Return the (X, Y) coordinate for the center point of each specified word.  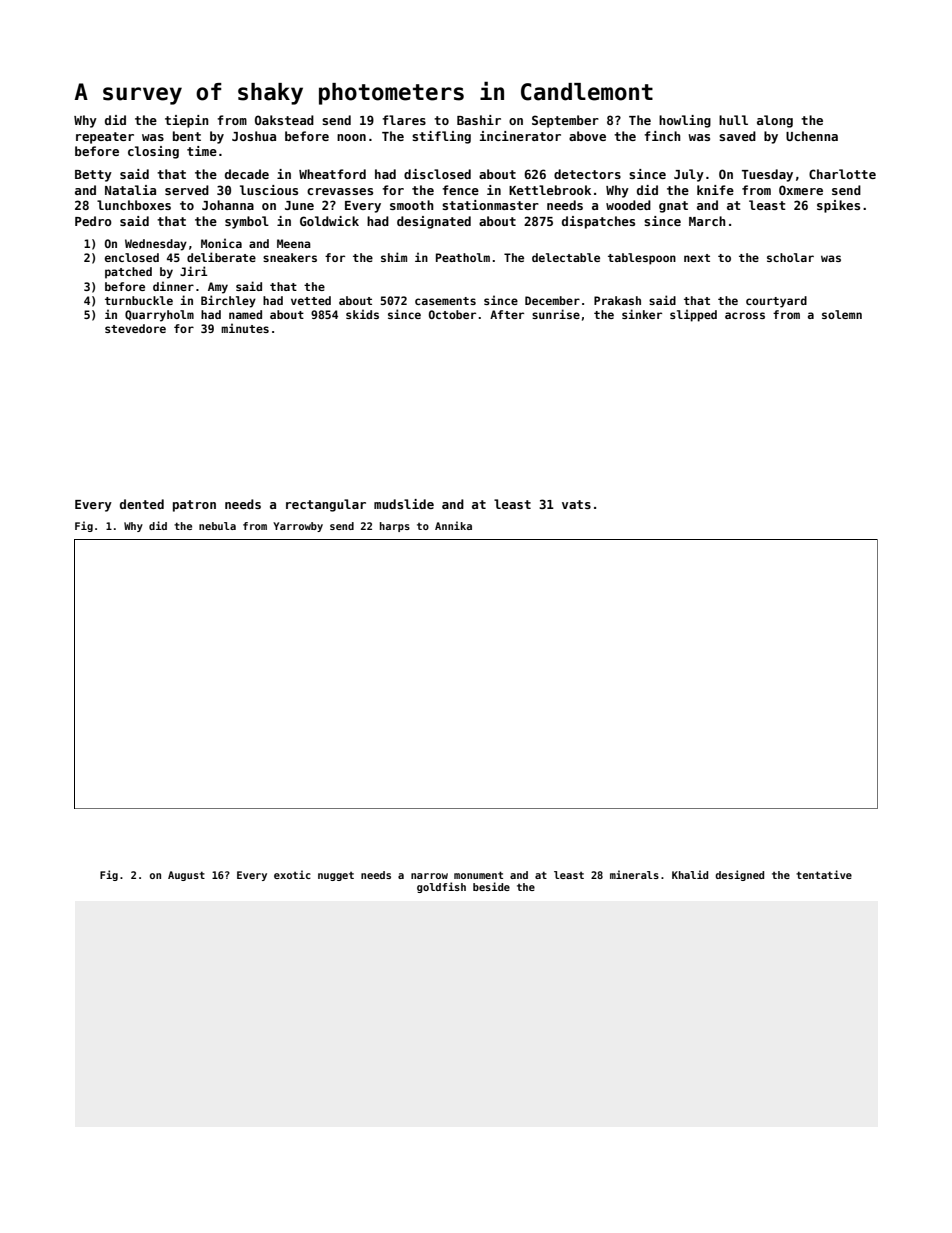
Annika (453, 525)
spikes (838, 206)
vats (576, 504)
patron (194, 506)
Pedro (93, 221)
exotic (292, 874)
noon (351, 137)
